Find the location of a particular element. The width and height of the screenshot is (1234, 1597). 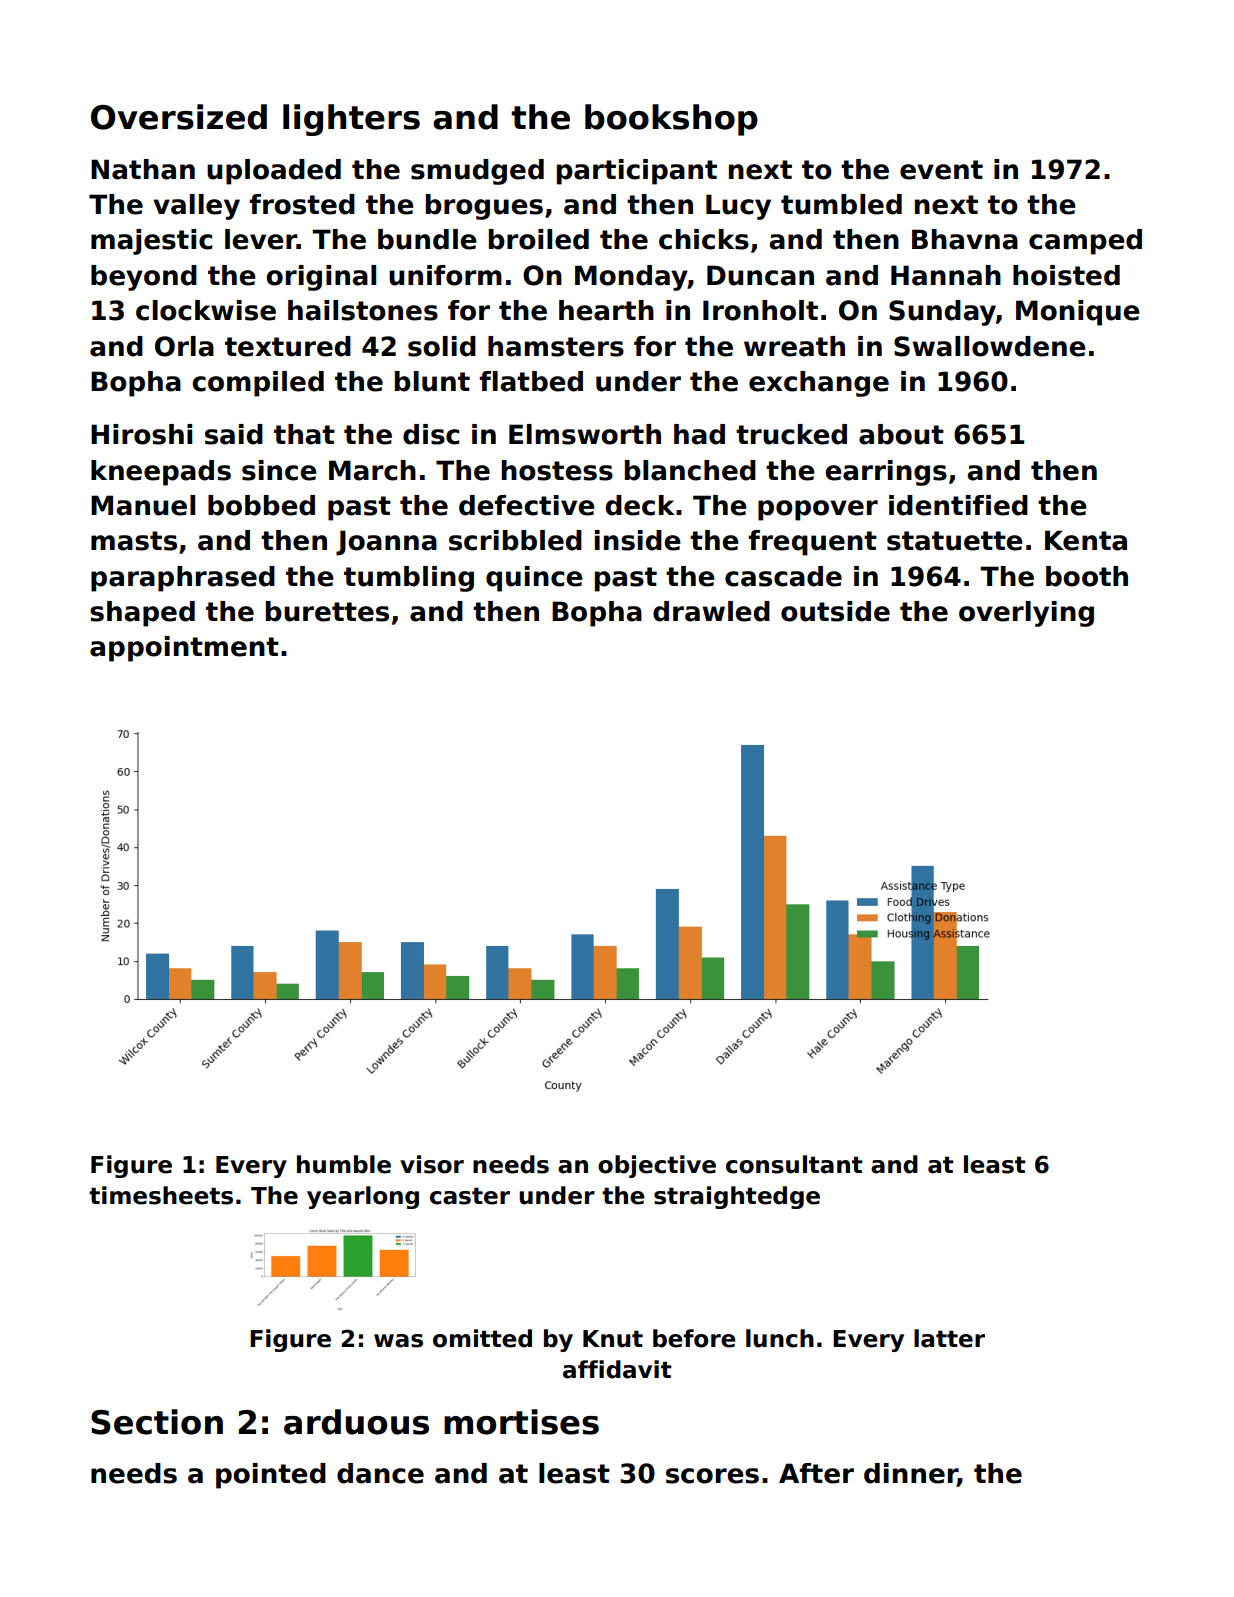

arduous is located at coordinates (356, 1422).
